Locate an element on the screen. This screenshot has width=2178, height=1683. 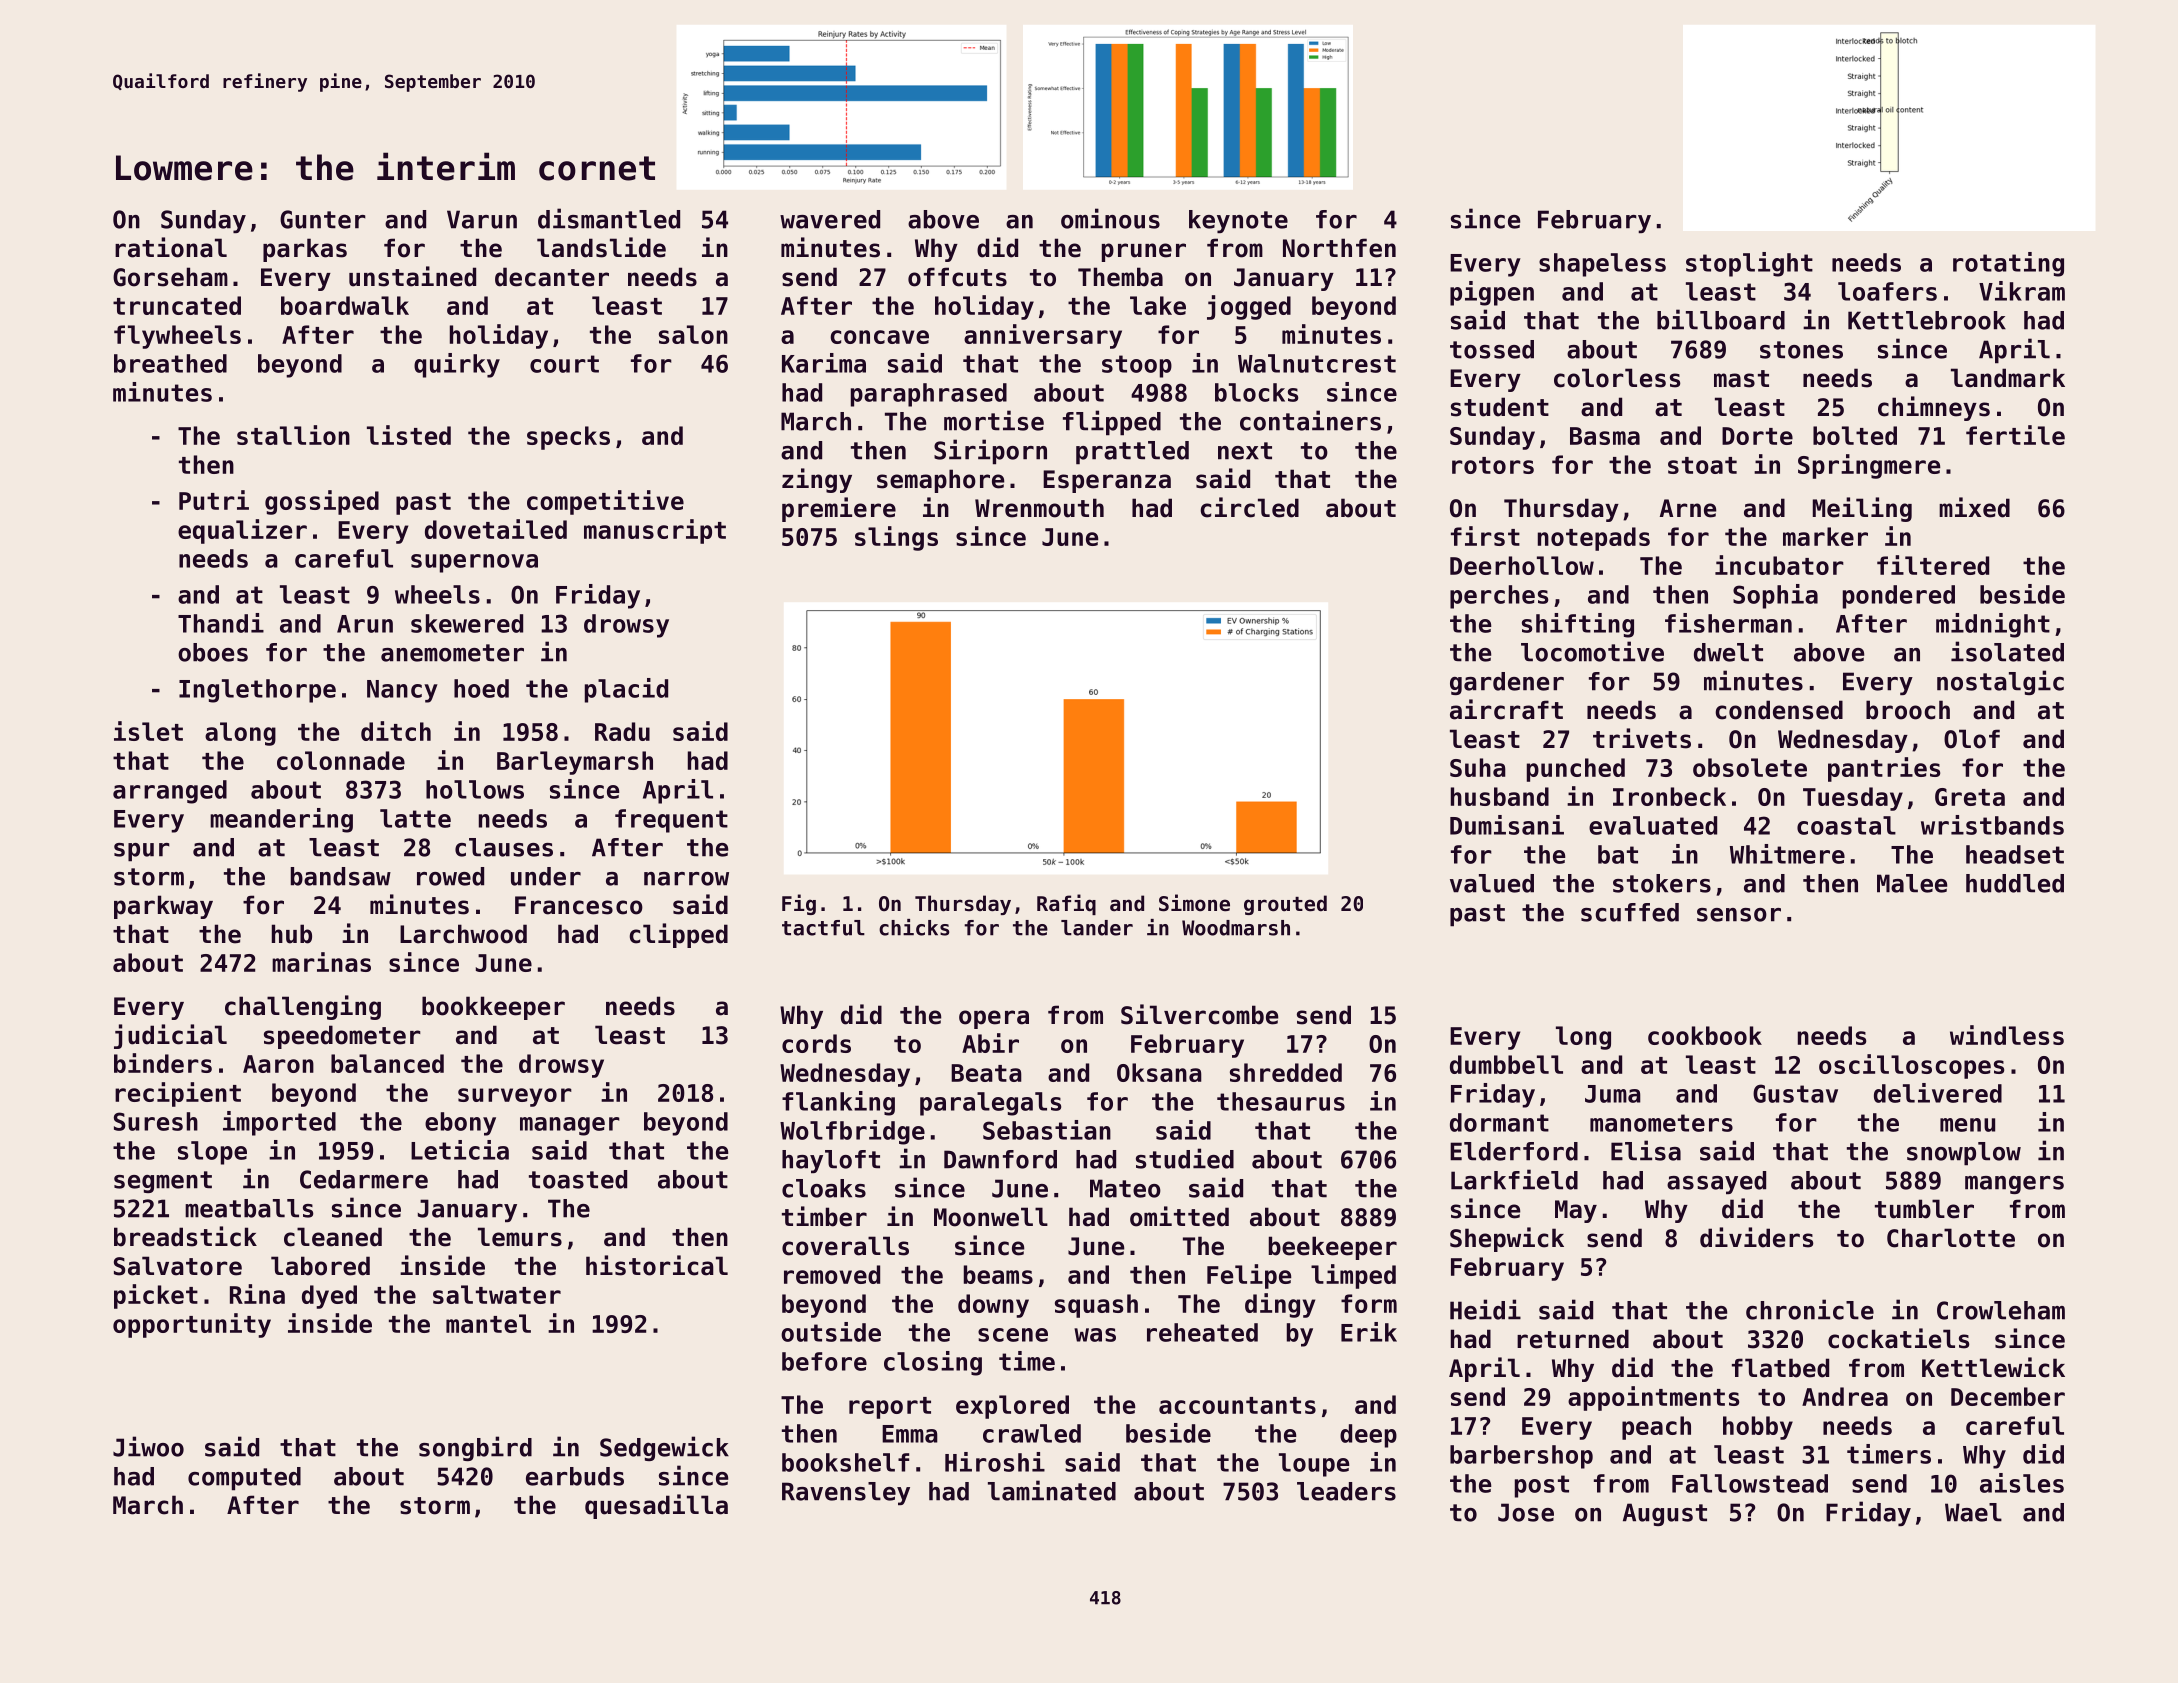
keynote is located at coordinates (1238, 221).
